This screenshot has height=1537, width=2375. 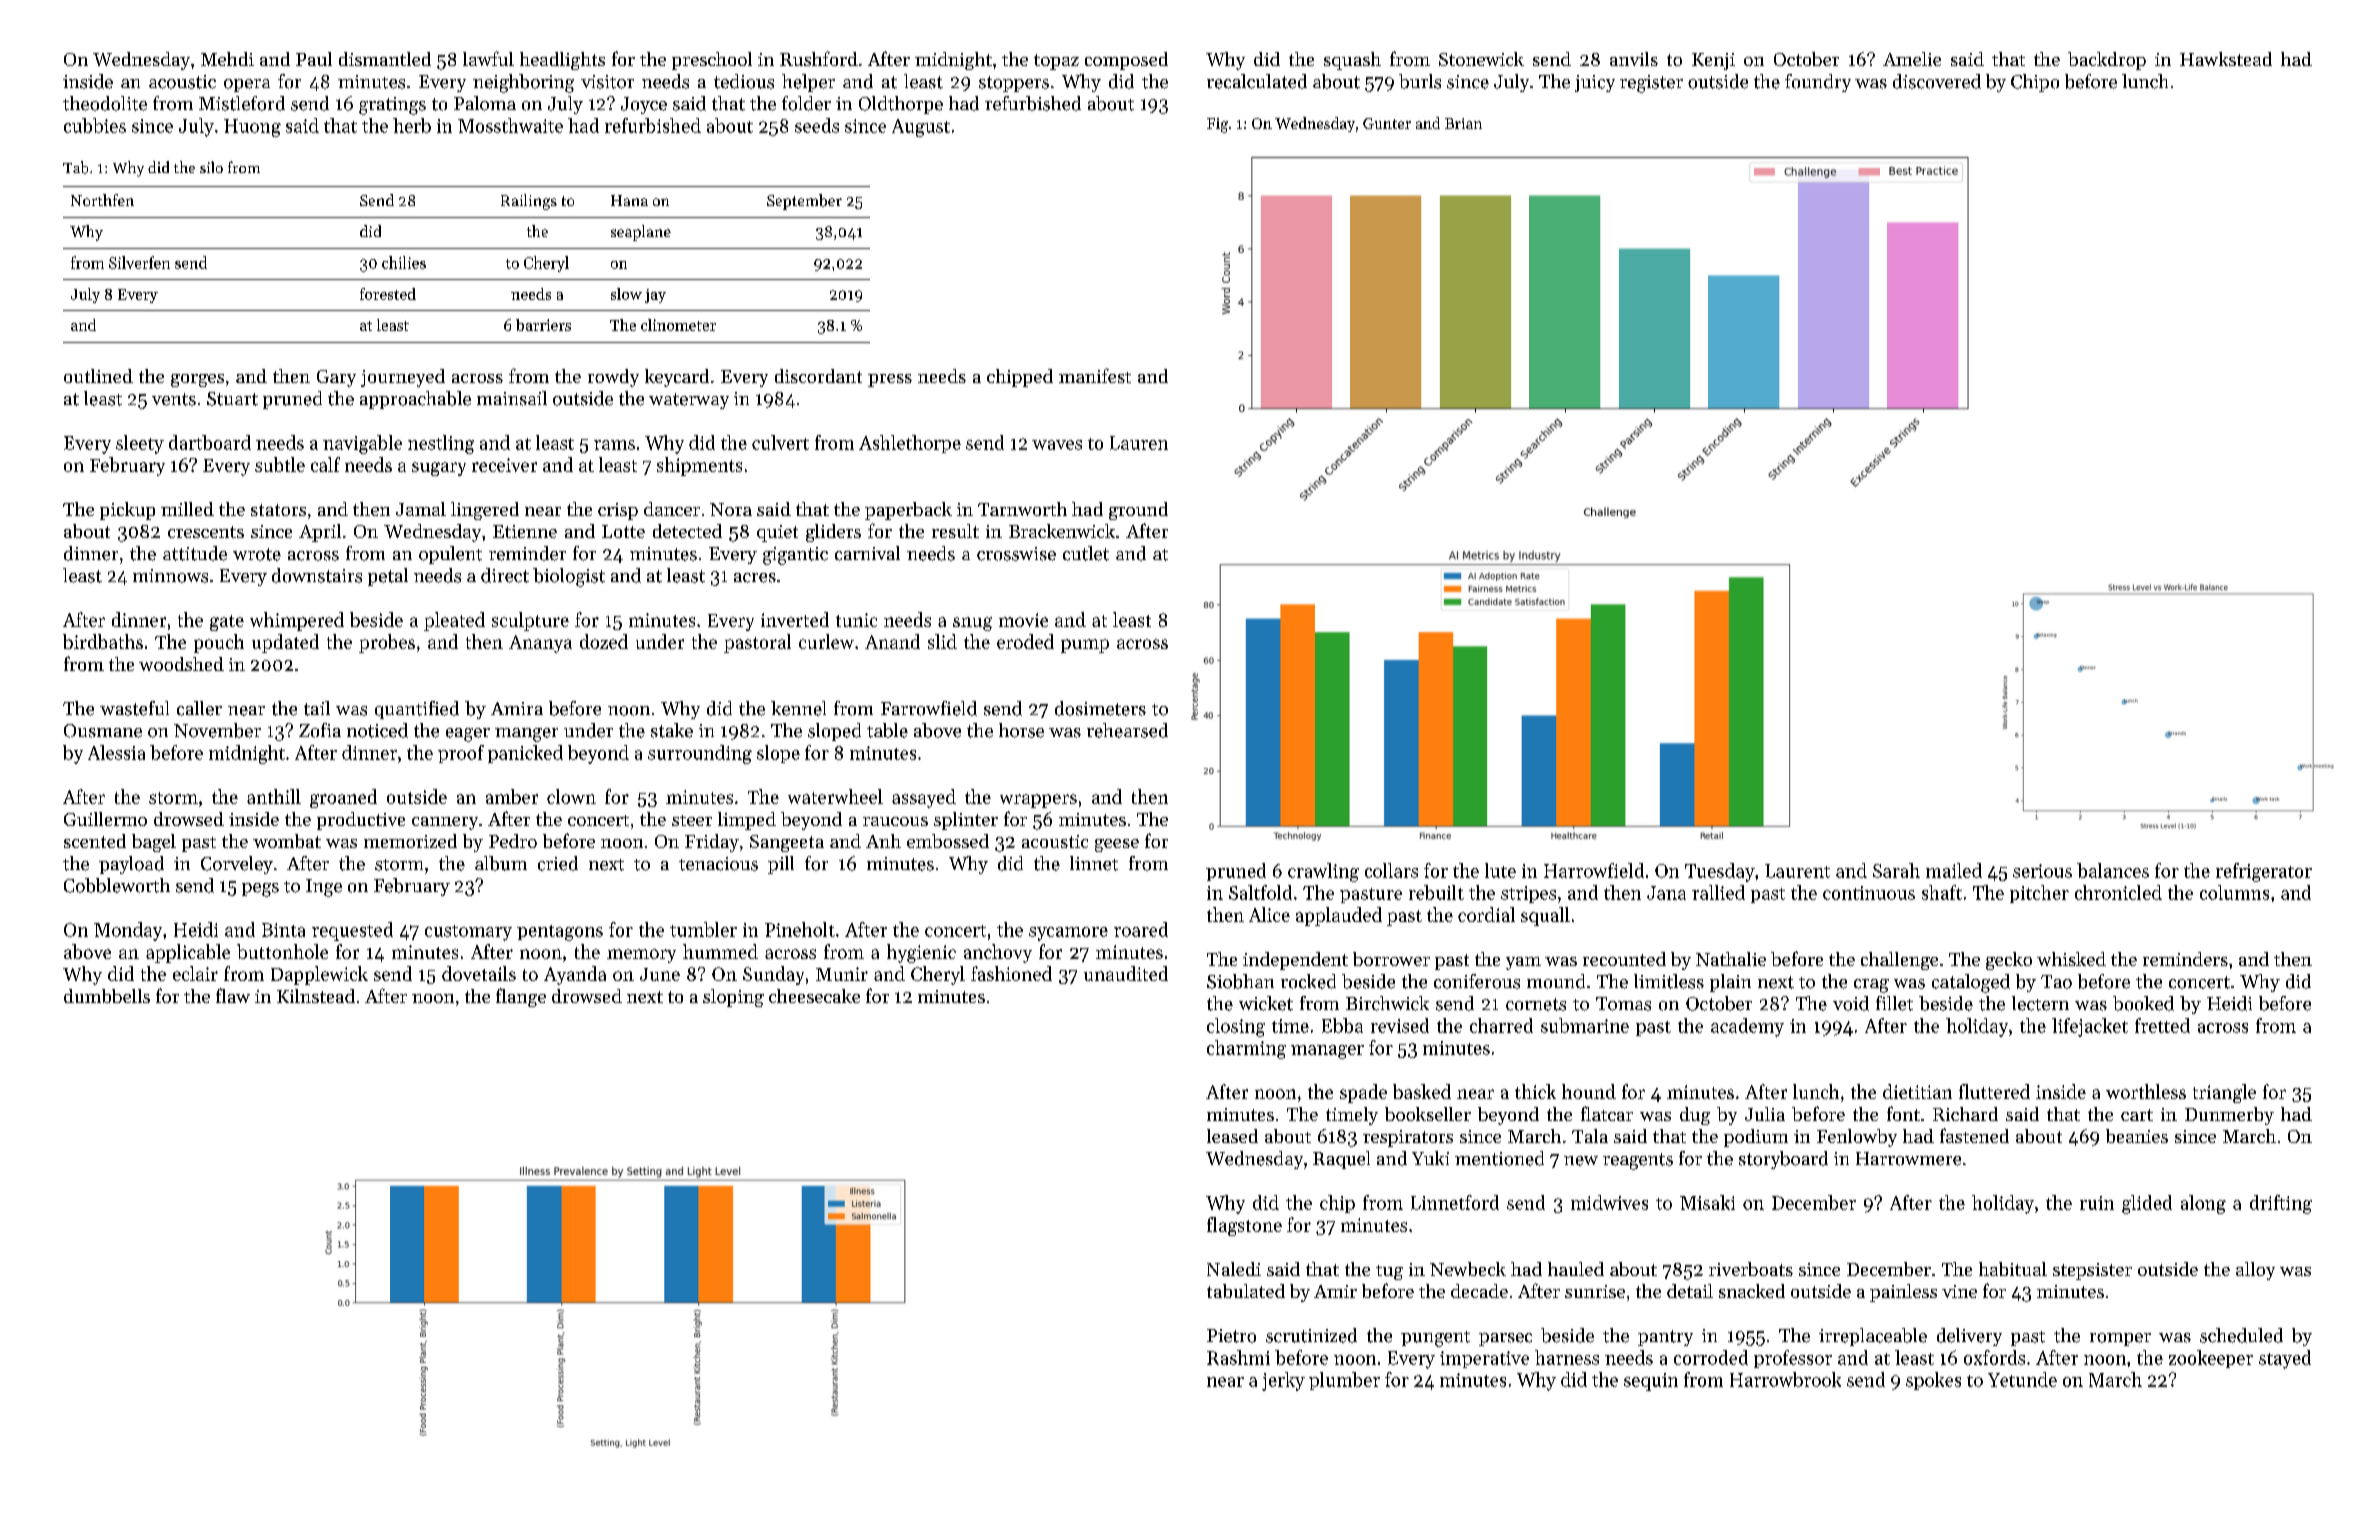 I want to click on discovered, so click(x=1937, y=81).
